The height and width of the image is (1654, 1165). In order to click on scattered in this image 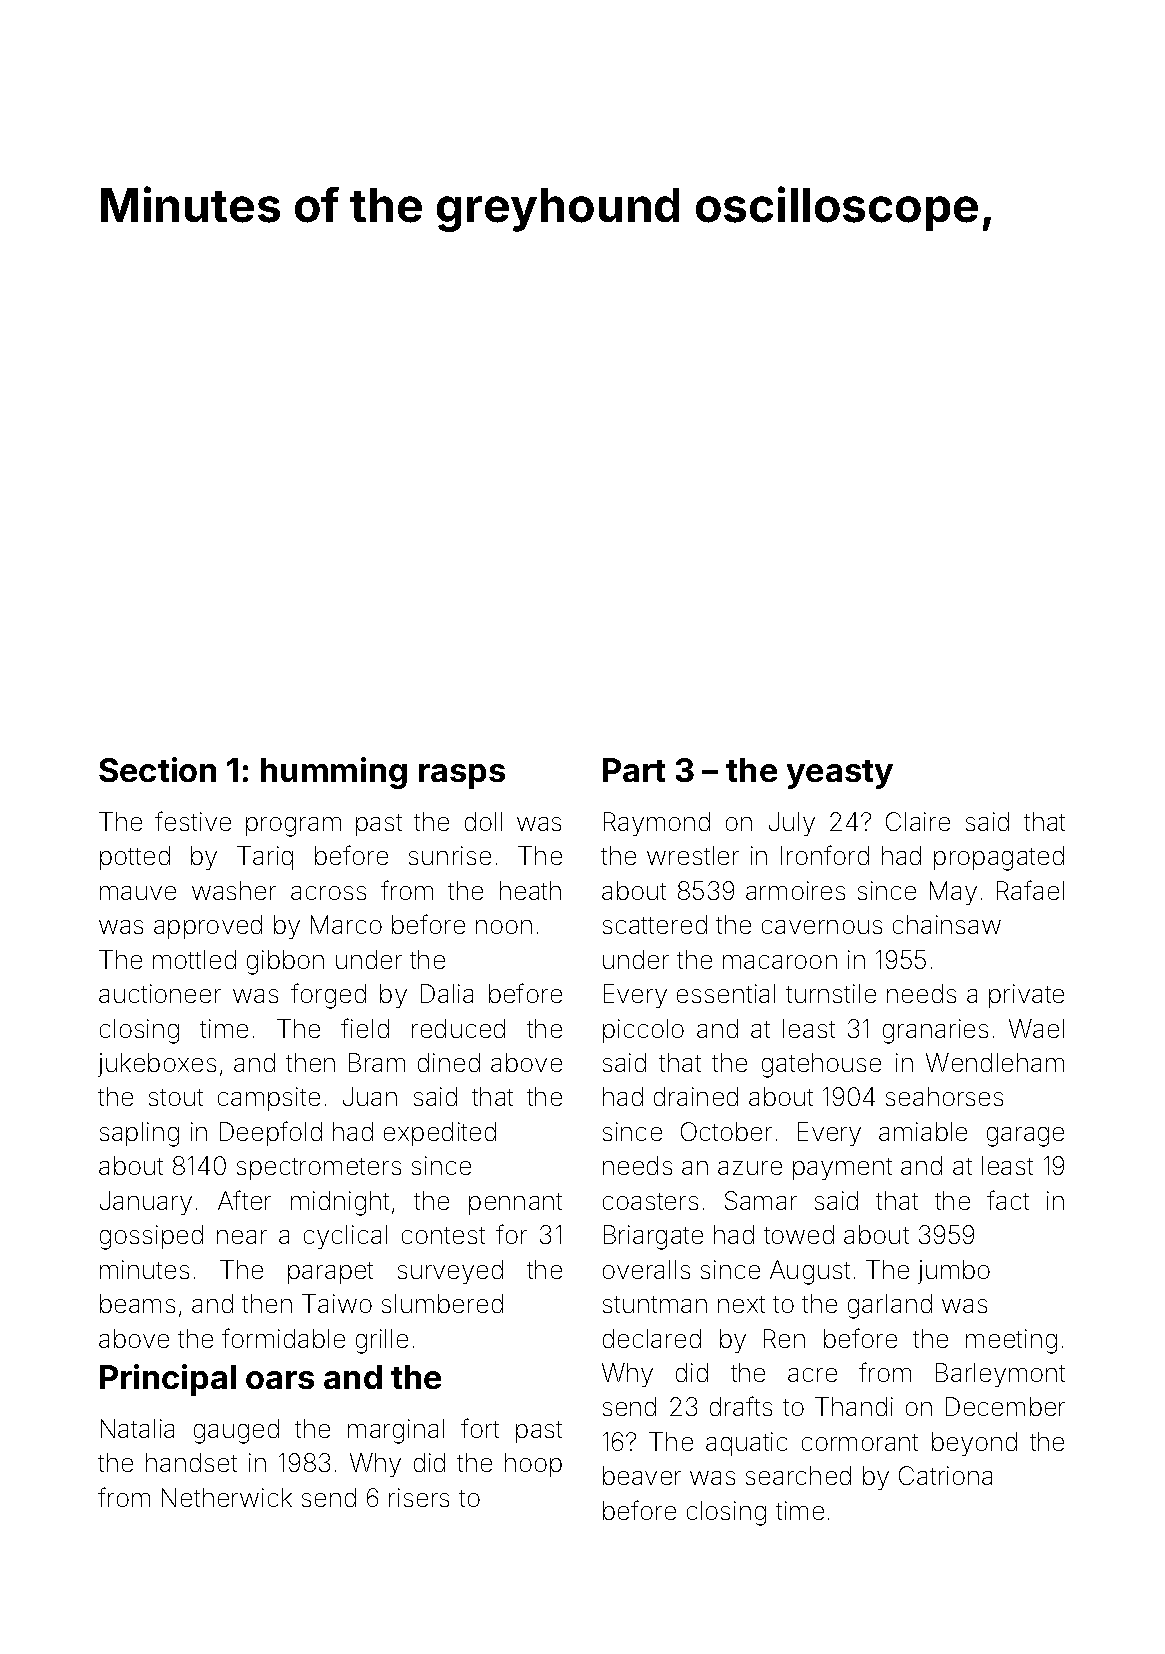, I will do `click(655, 924)`.
